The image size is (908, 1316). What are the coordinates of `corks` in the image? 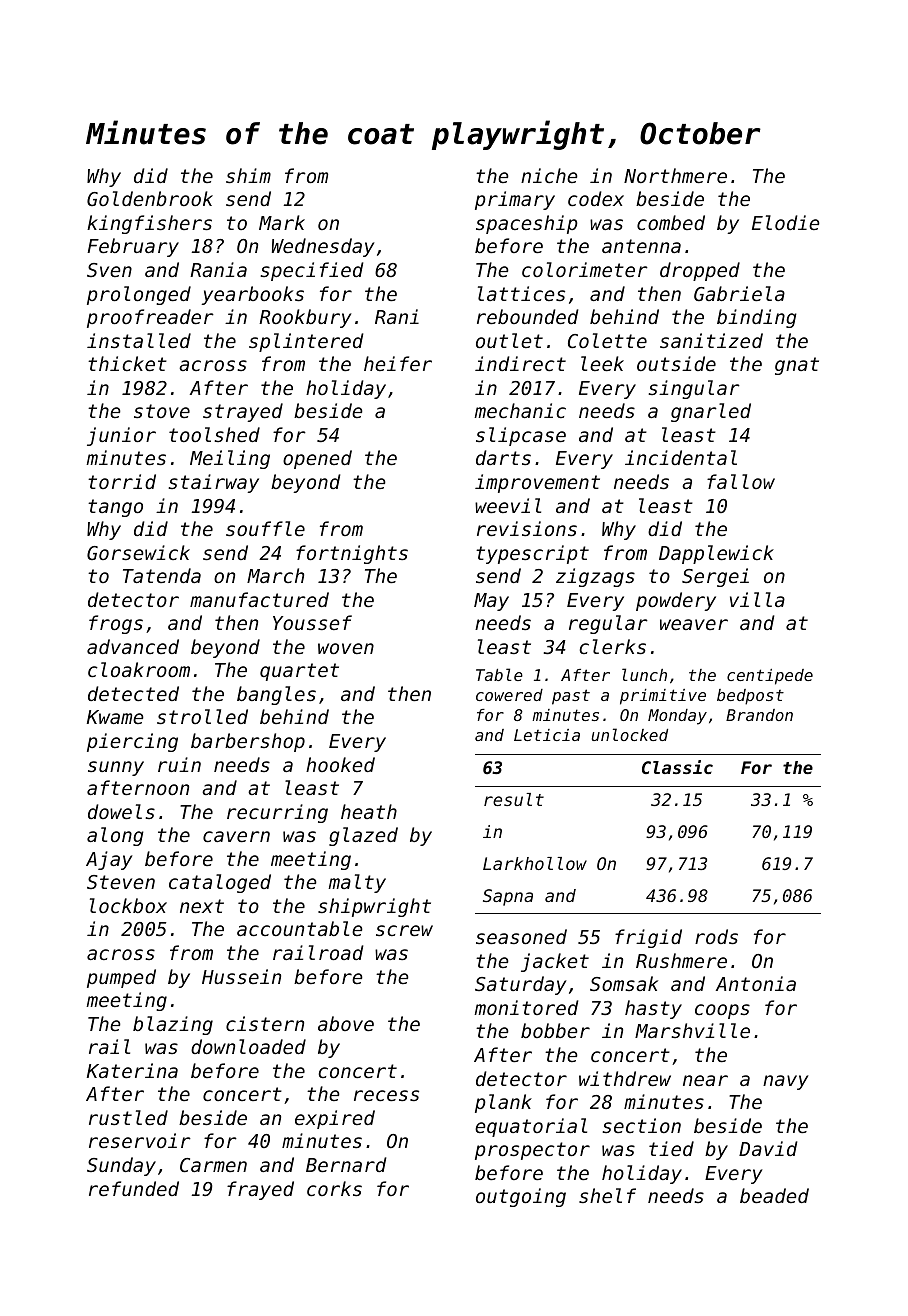 It's located at (334, 1188).
